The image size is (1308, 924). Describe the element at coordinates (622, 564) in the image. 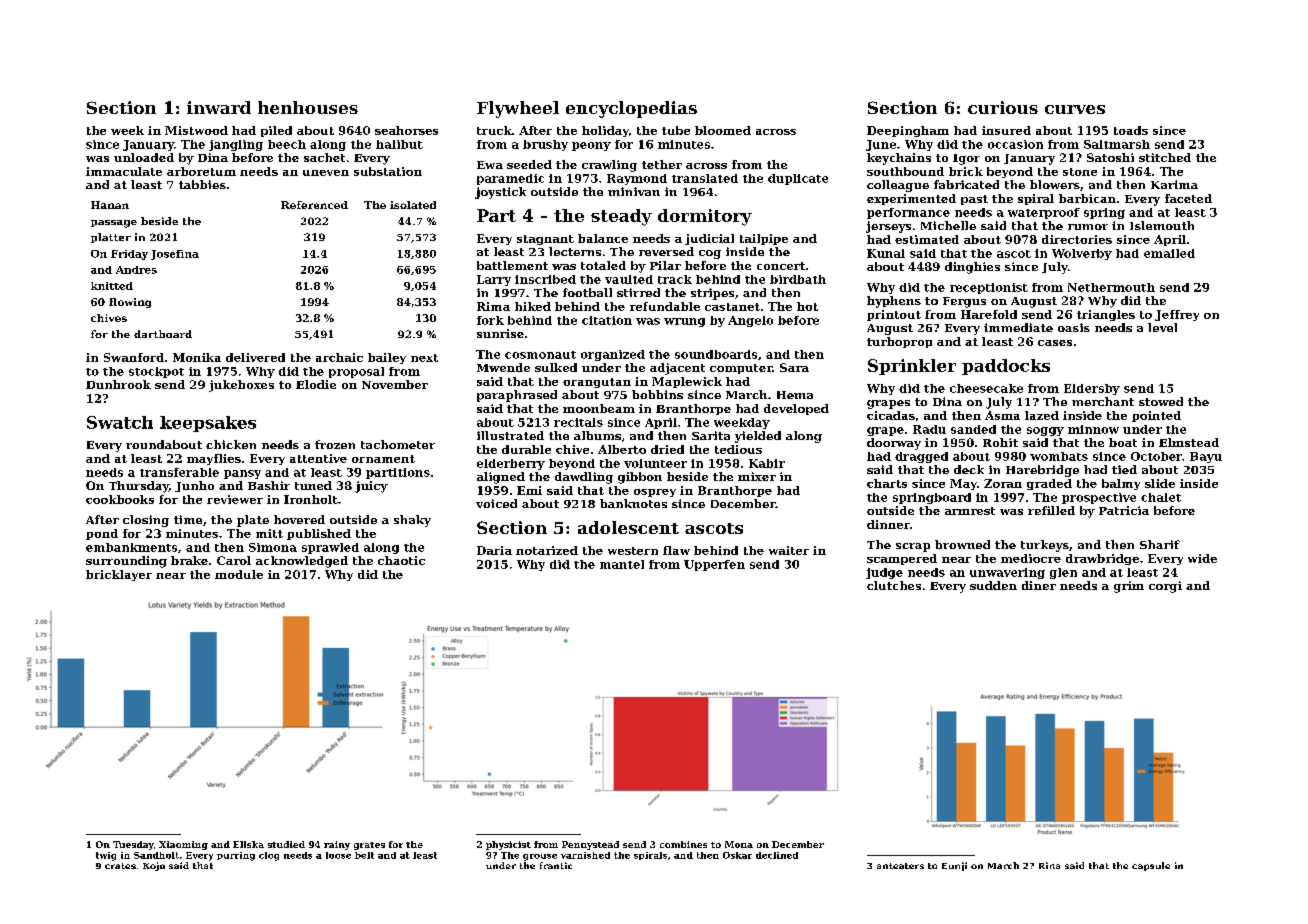

I see `mantel` at that location.
